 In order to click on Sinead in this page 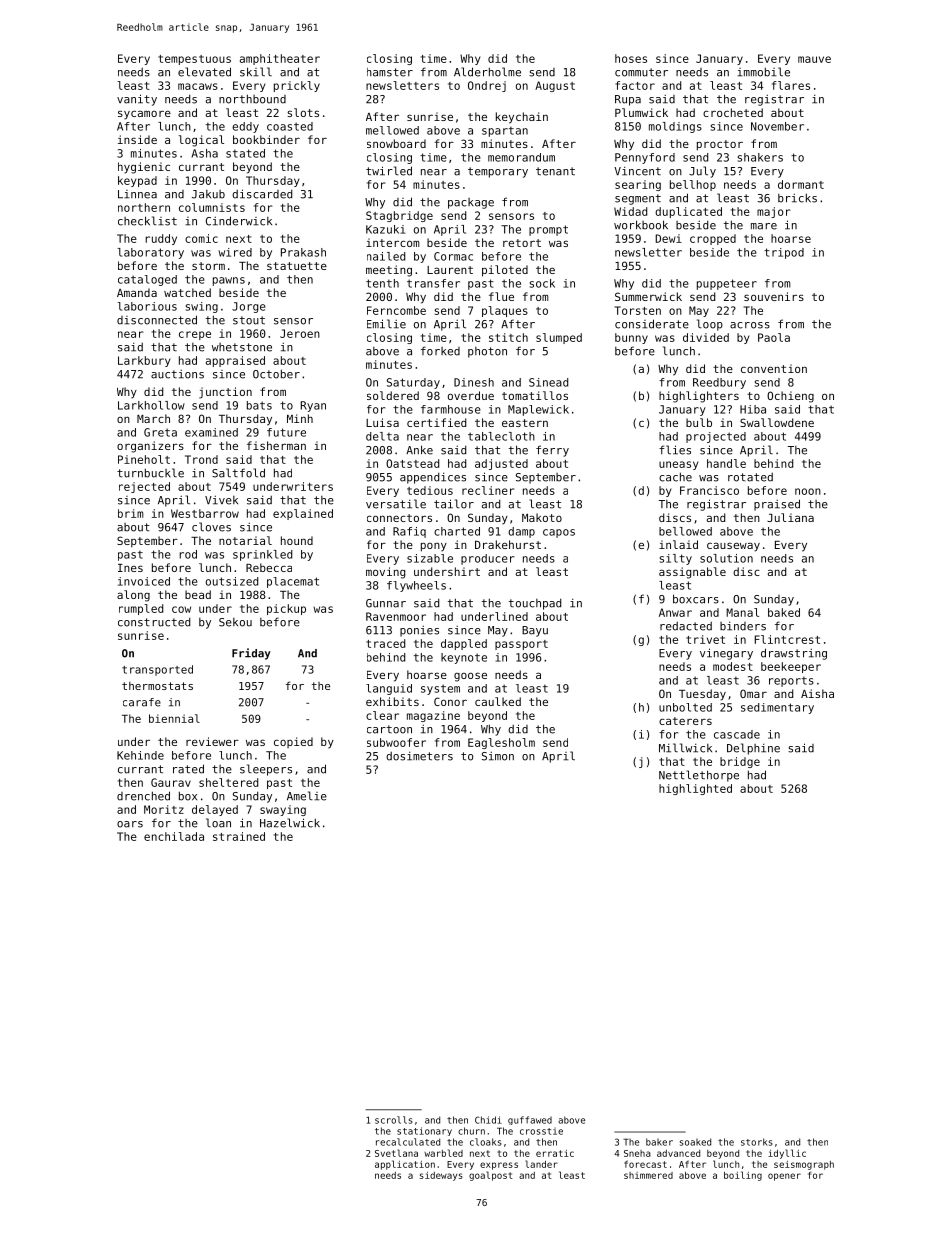, I will do `click(548, 382)`.
